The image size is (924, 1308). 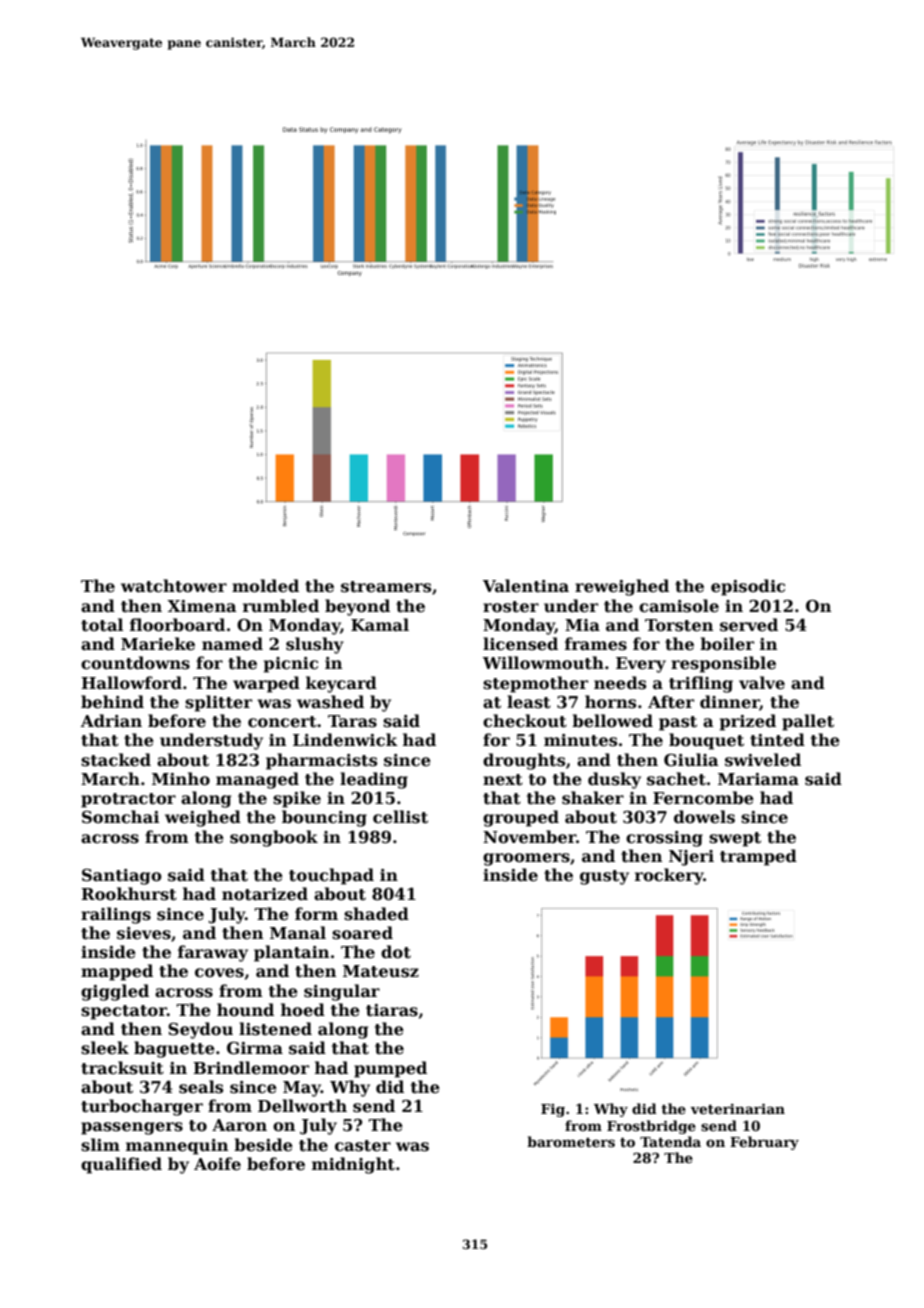 What do you see at coordinates (121, 1165) in the screenshot?
I see `qualified` at bounding box center [121, 1165].
